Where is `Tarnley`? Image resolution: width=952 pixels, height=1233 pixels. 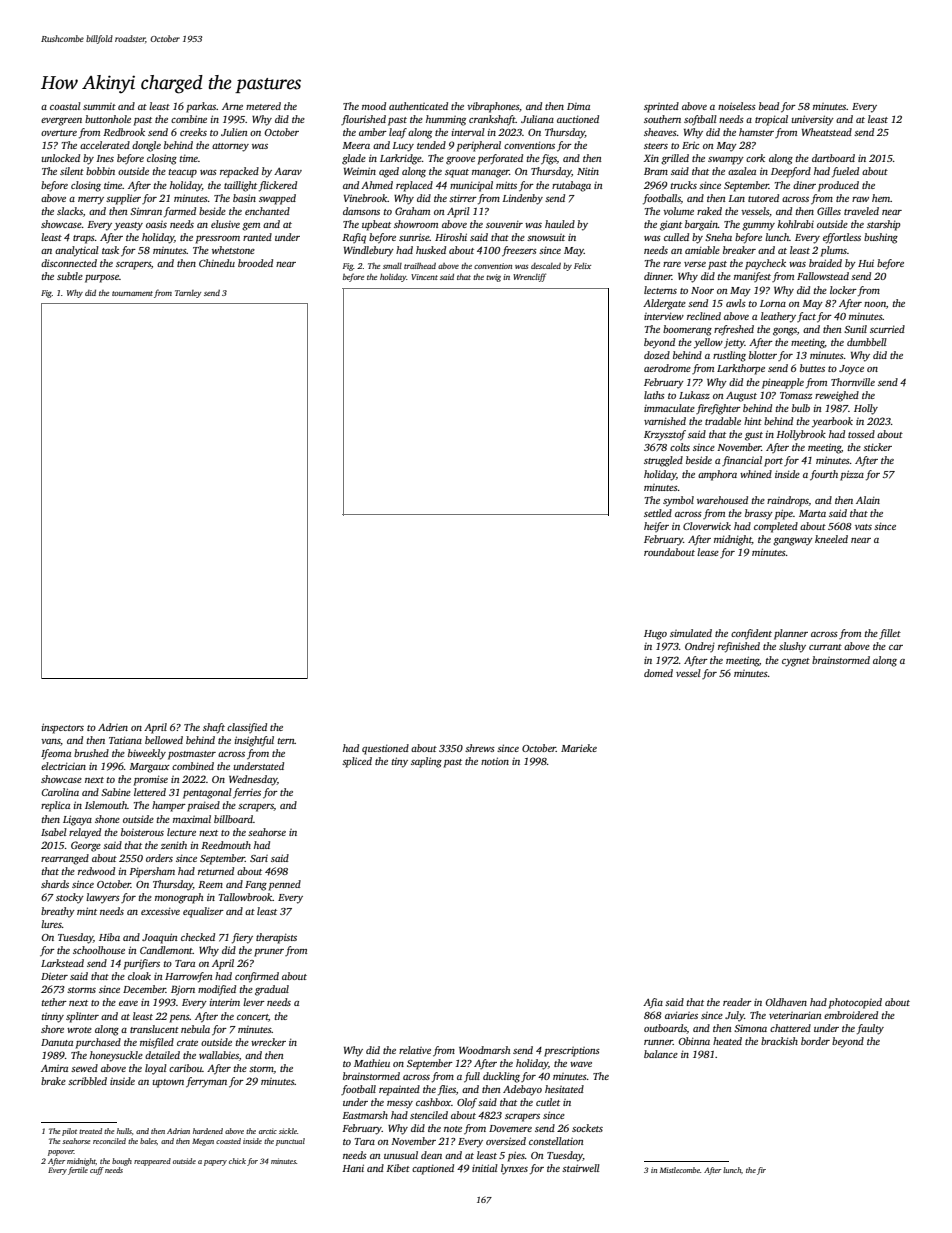
Tarnley is located at coordinates (188, 294).
